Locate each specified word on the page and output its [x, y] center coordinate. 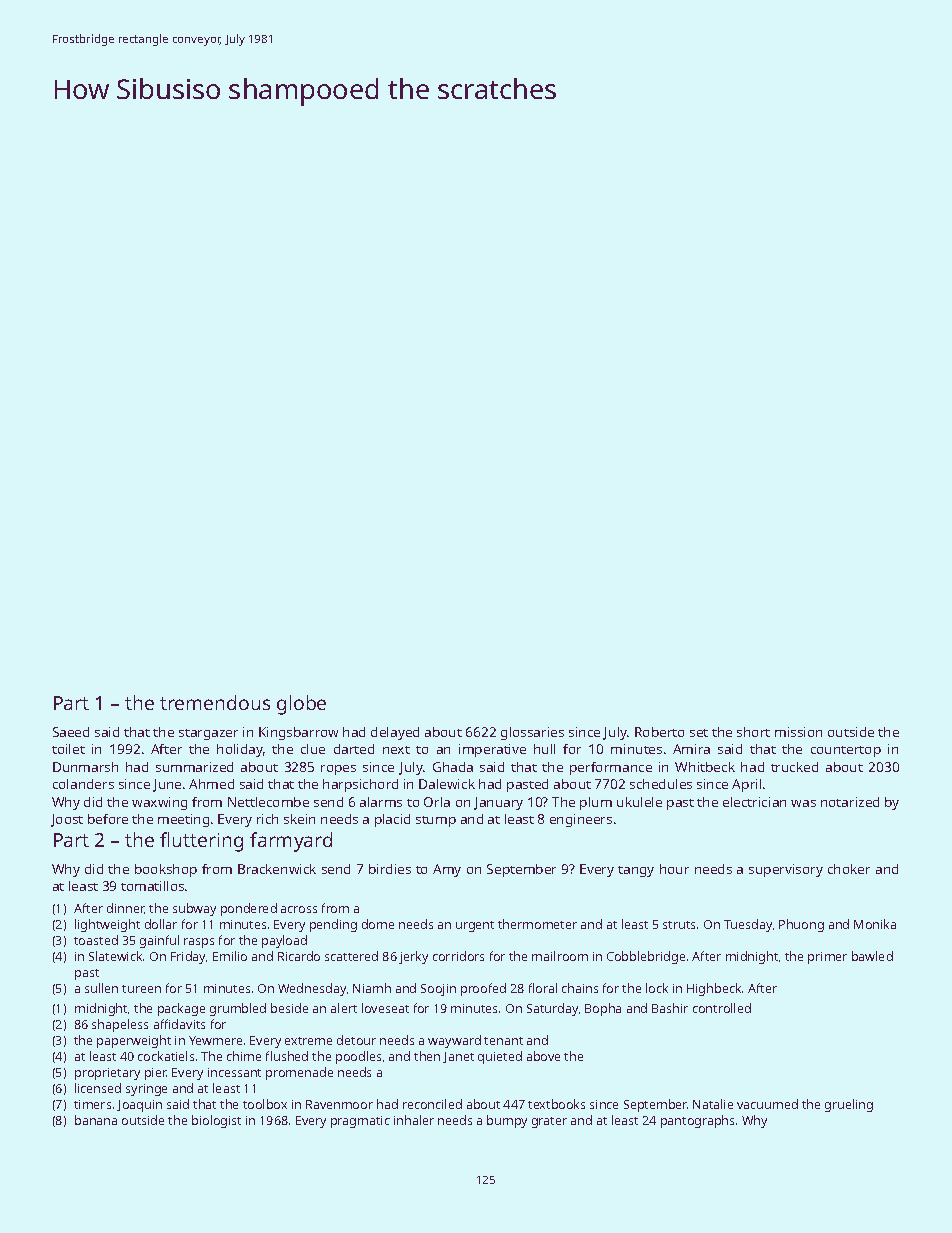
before [108, 819]
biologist [216, 1121]
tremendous [215, 702]
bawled [872, 956]
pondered [249, 909]
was [803, 803]
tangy [636, 871]
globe [301, 705]
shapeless [120, 1025]
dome [378, 924]
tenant [503, 1041]
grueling [849, 1105]
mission [798, 732]
